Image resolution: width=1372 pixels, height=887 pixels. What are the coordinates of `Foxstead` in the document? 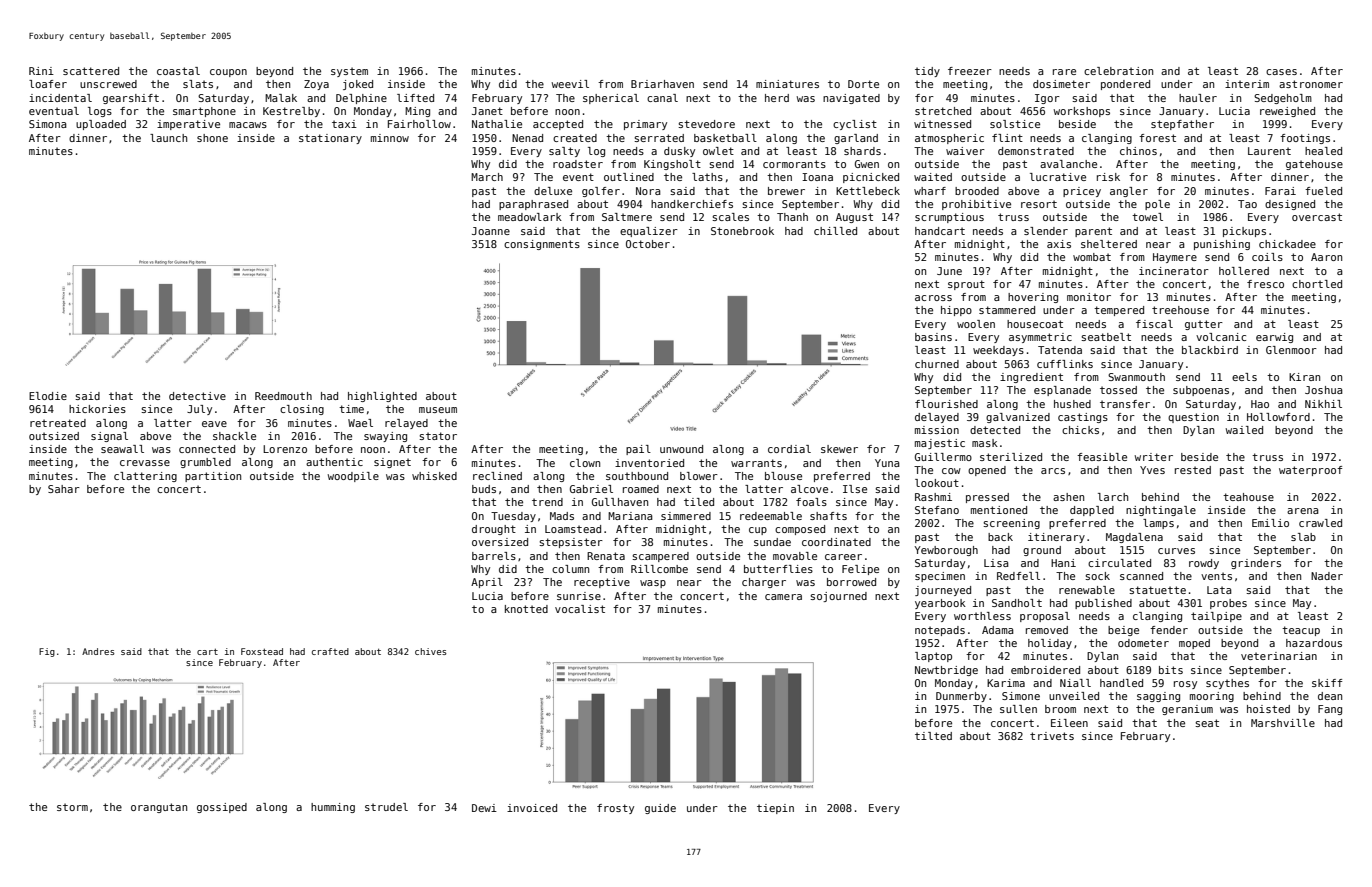 It's located at (262, 651).
